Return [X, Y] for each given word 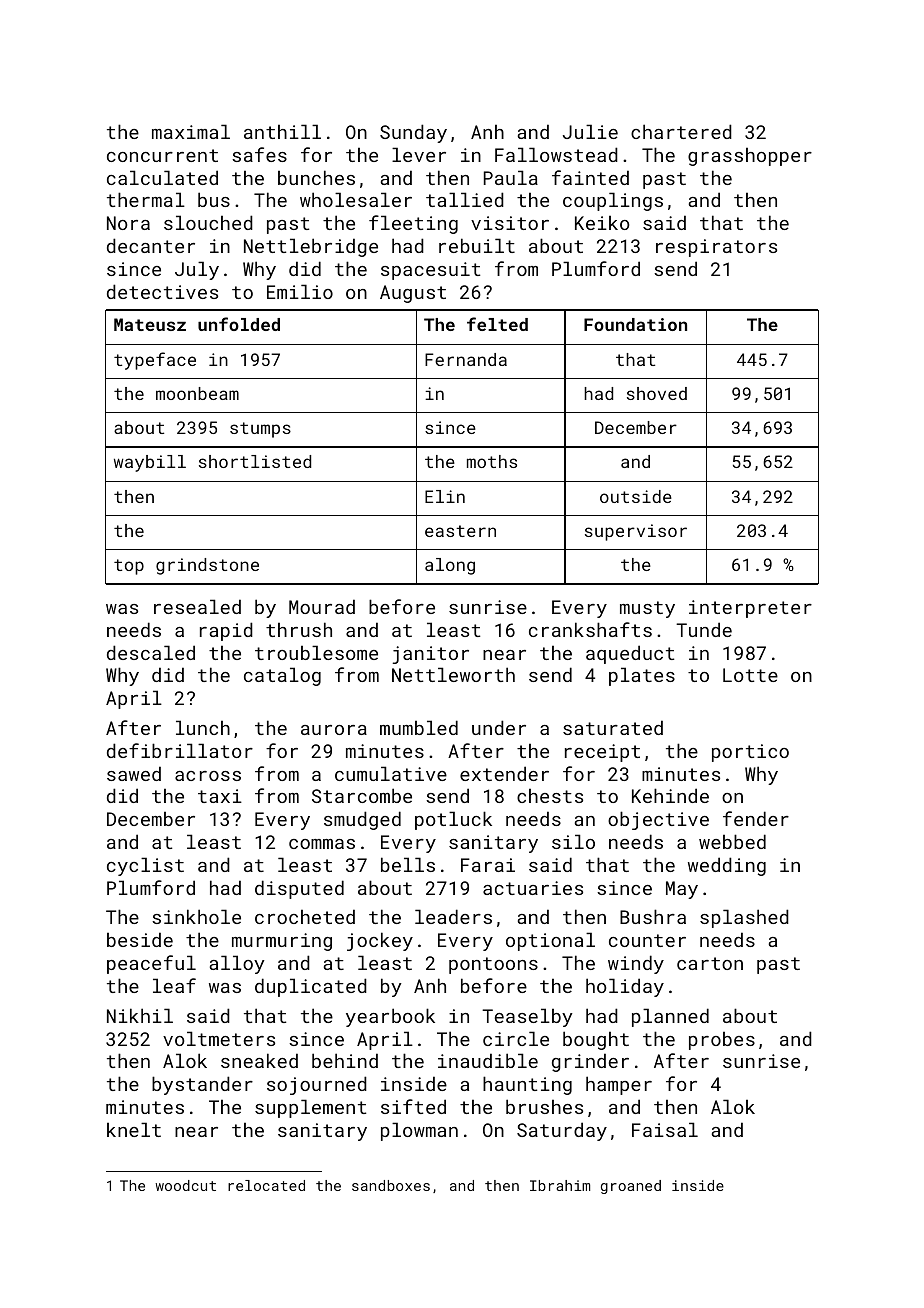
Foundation [635, 324]
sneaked [259, 1060]
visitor [510, 223]
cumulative [391, 773]
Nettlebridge [311, 247]
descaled [151, 652]
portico [750, 753]
